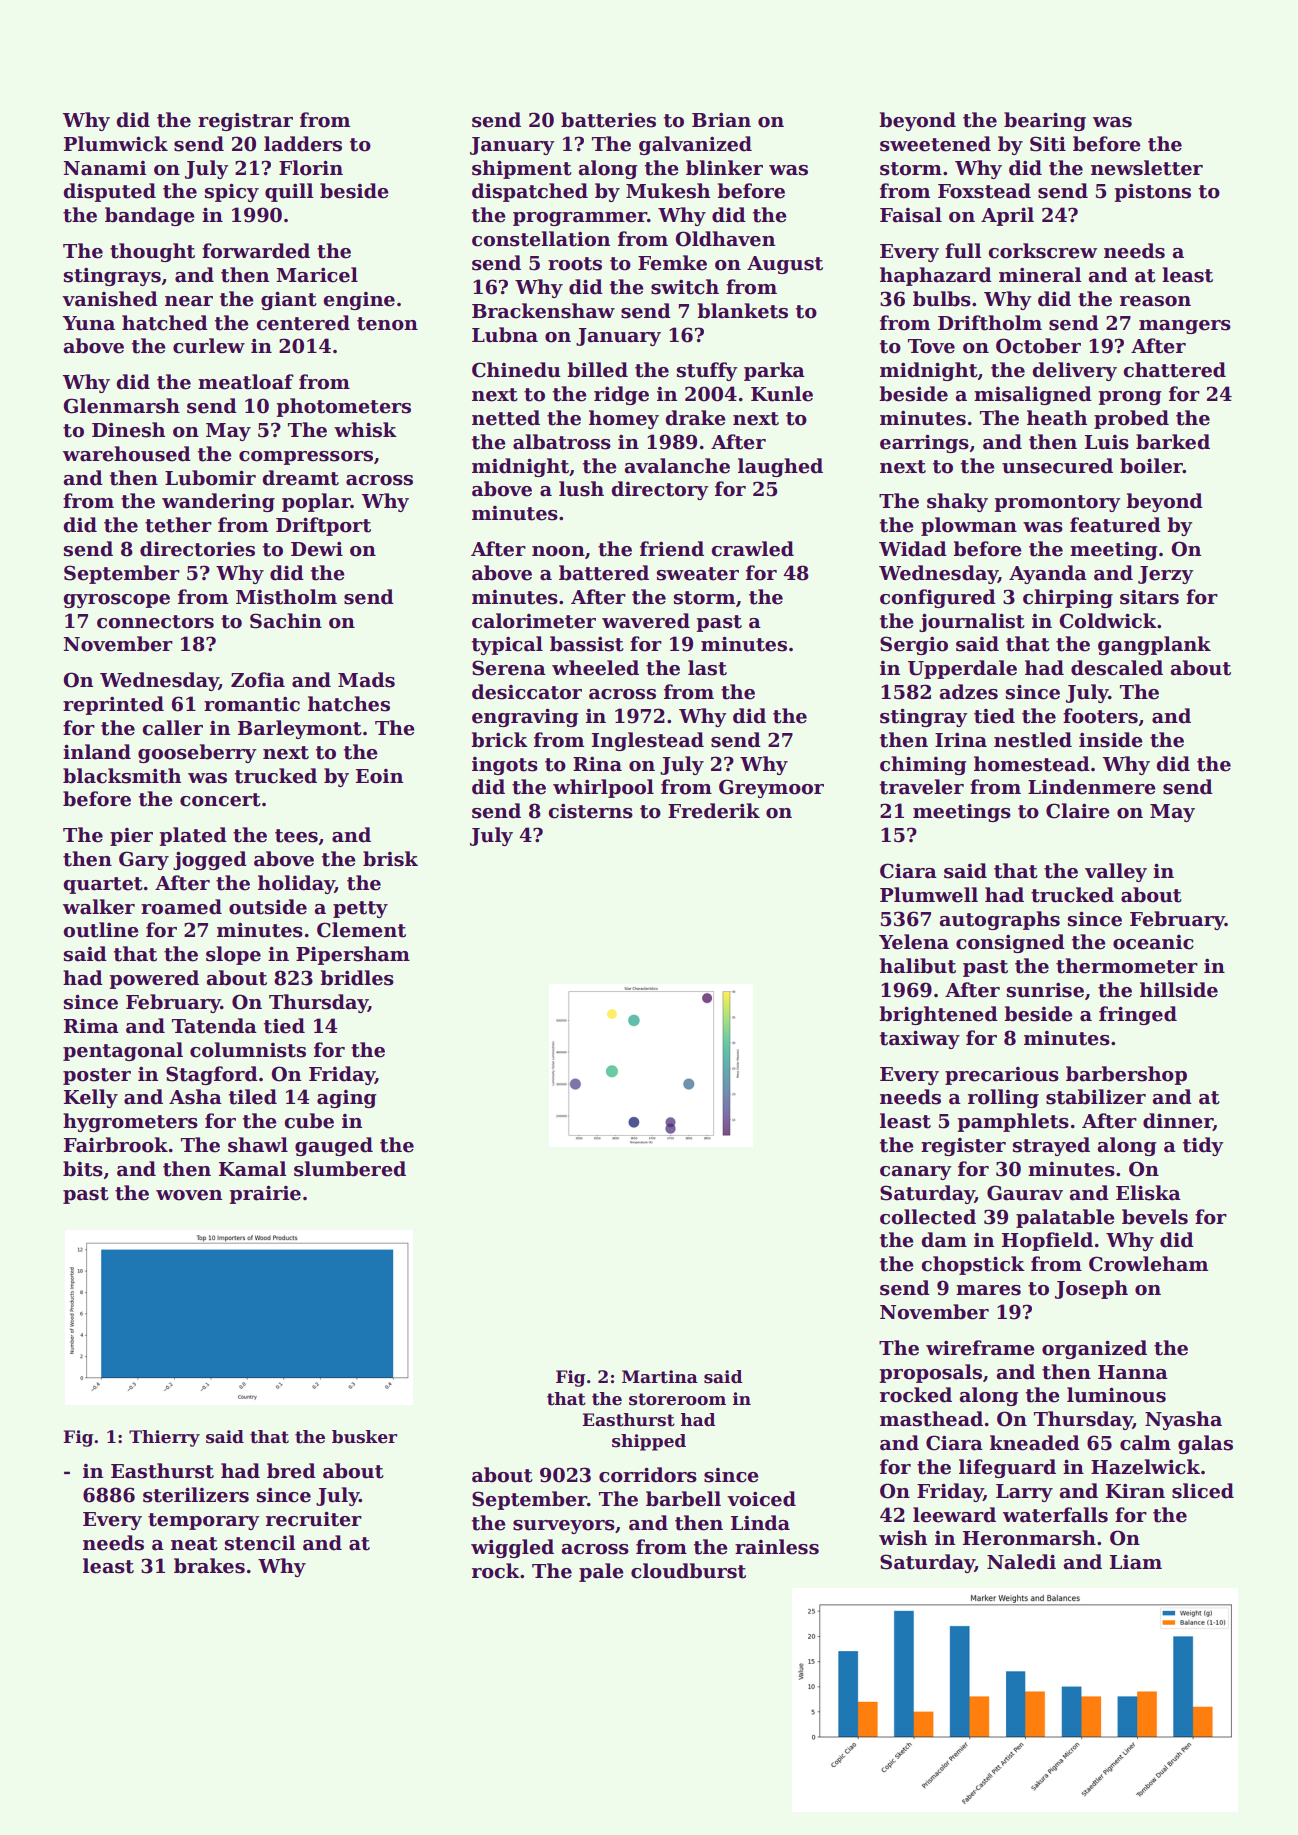 The width and height of the screenshot is (1298, 1835). Describe the element at coordinates (214, 1026) in the screenshot. I see `Tatenda` at that location.
